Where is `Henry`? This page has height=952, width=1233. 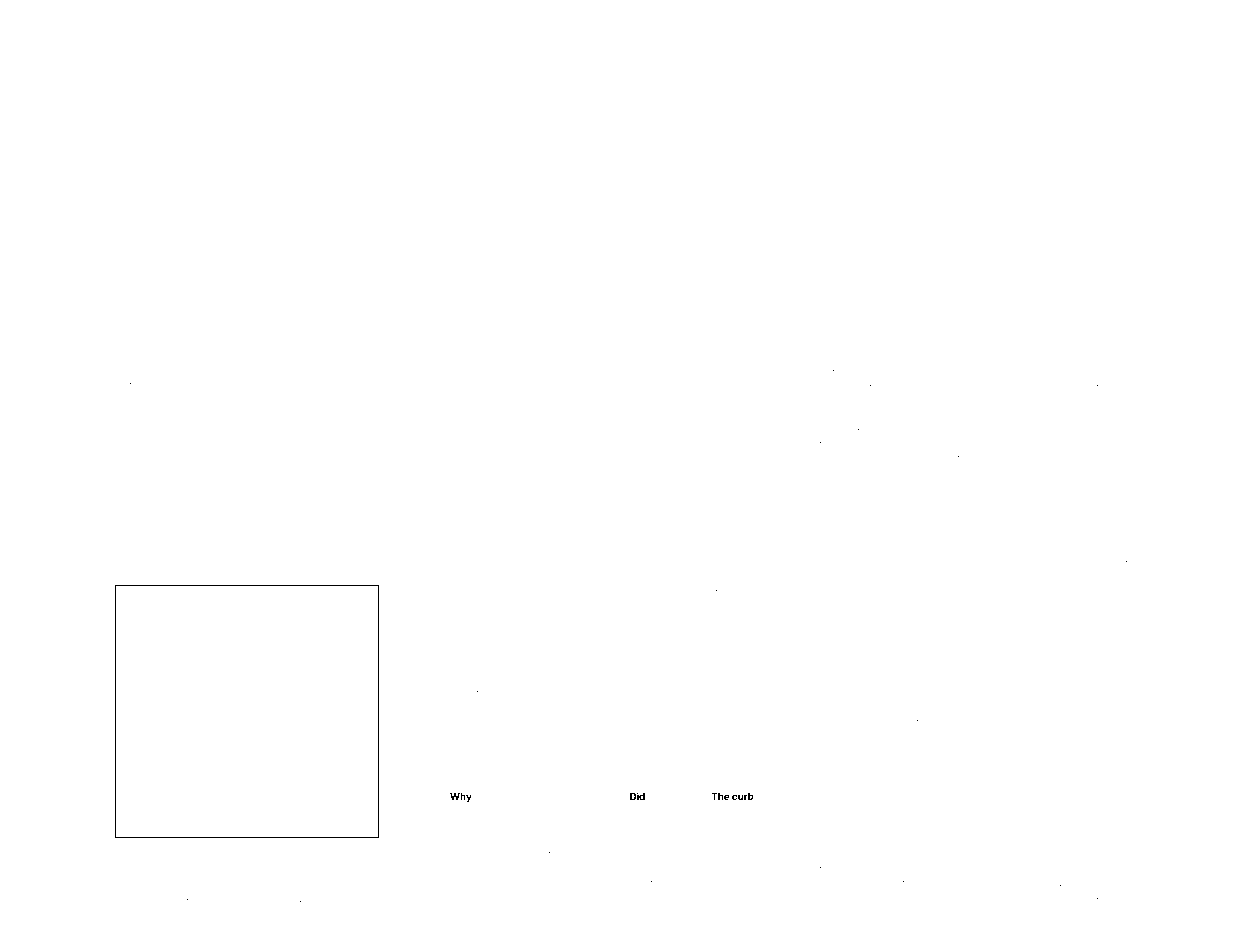 Henry is located at coordinates (214, 431).
